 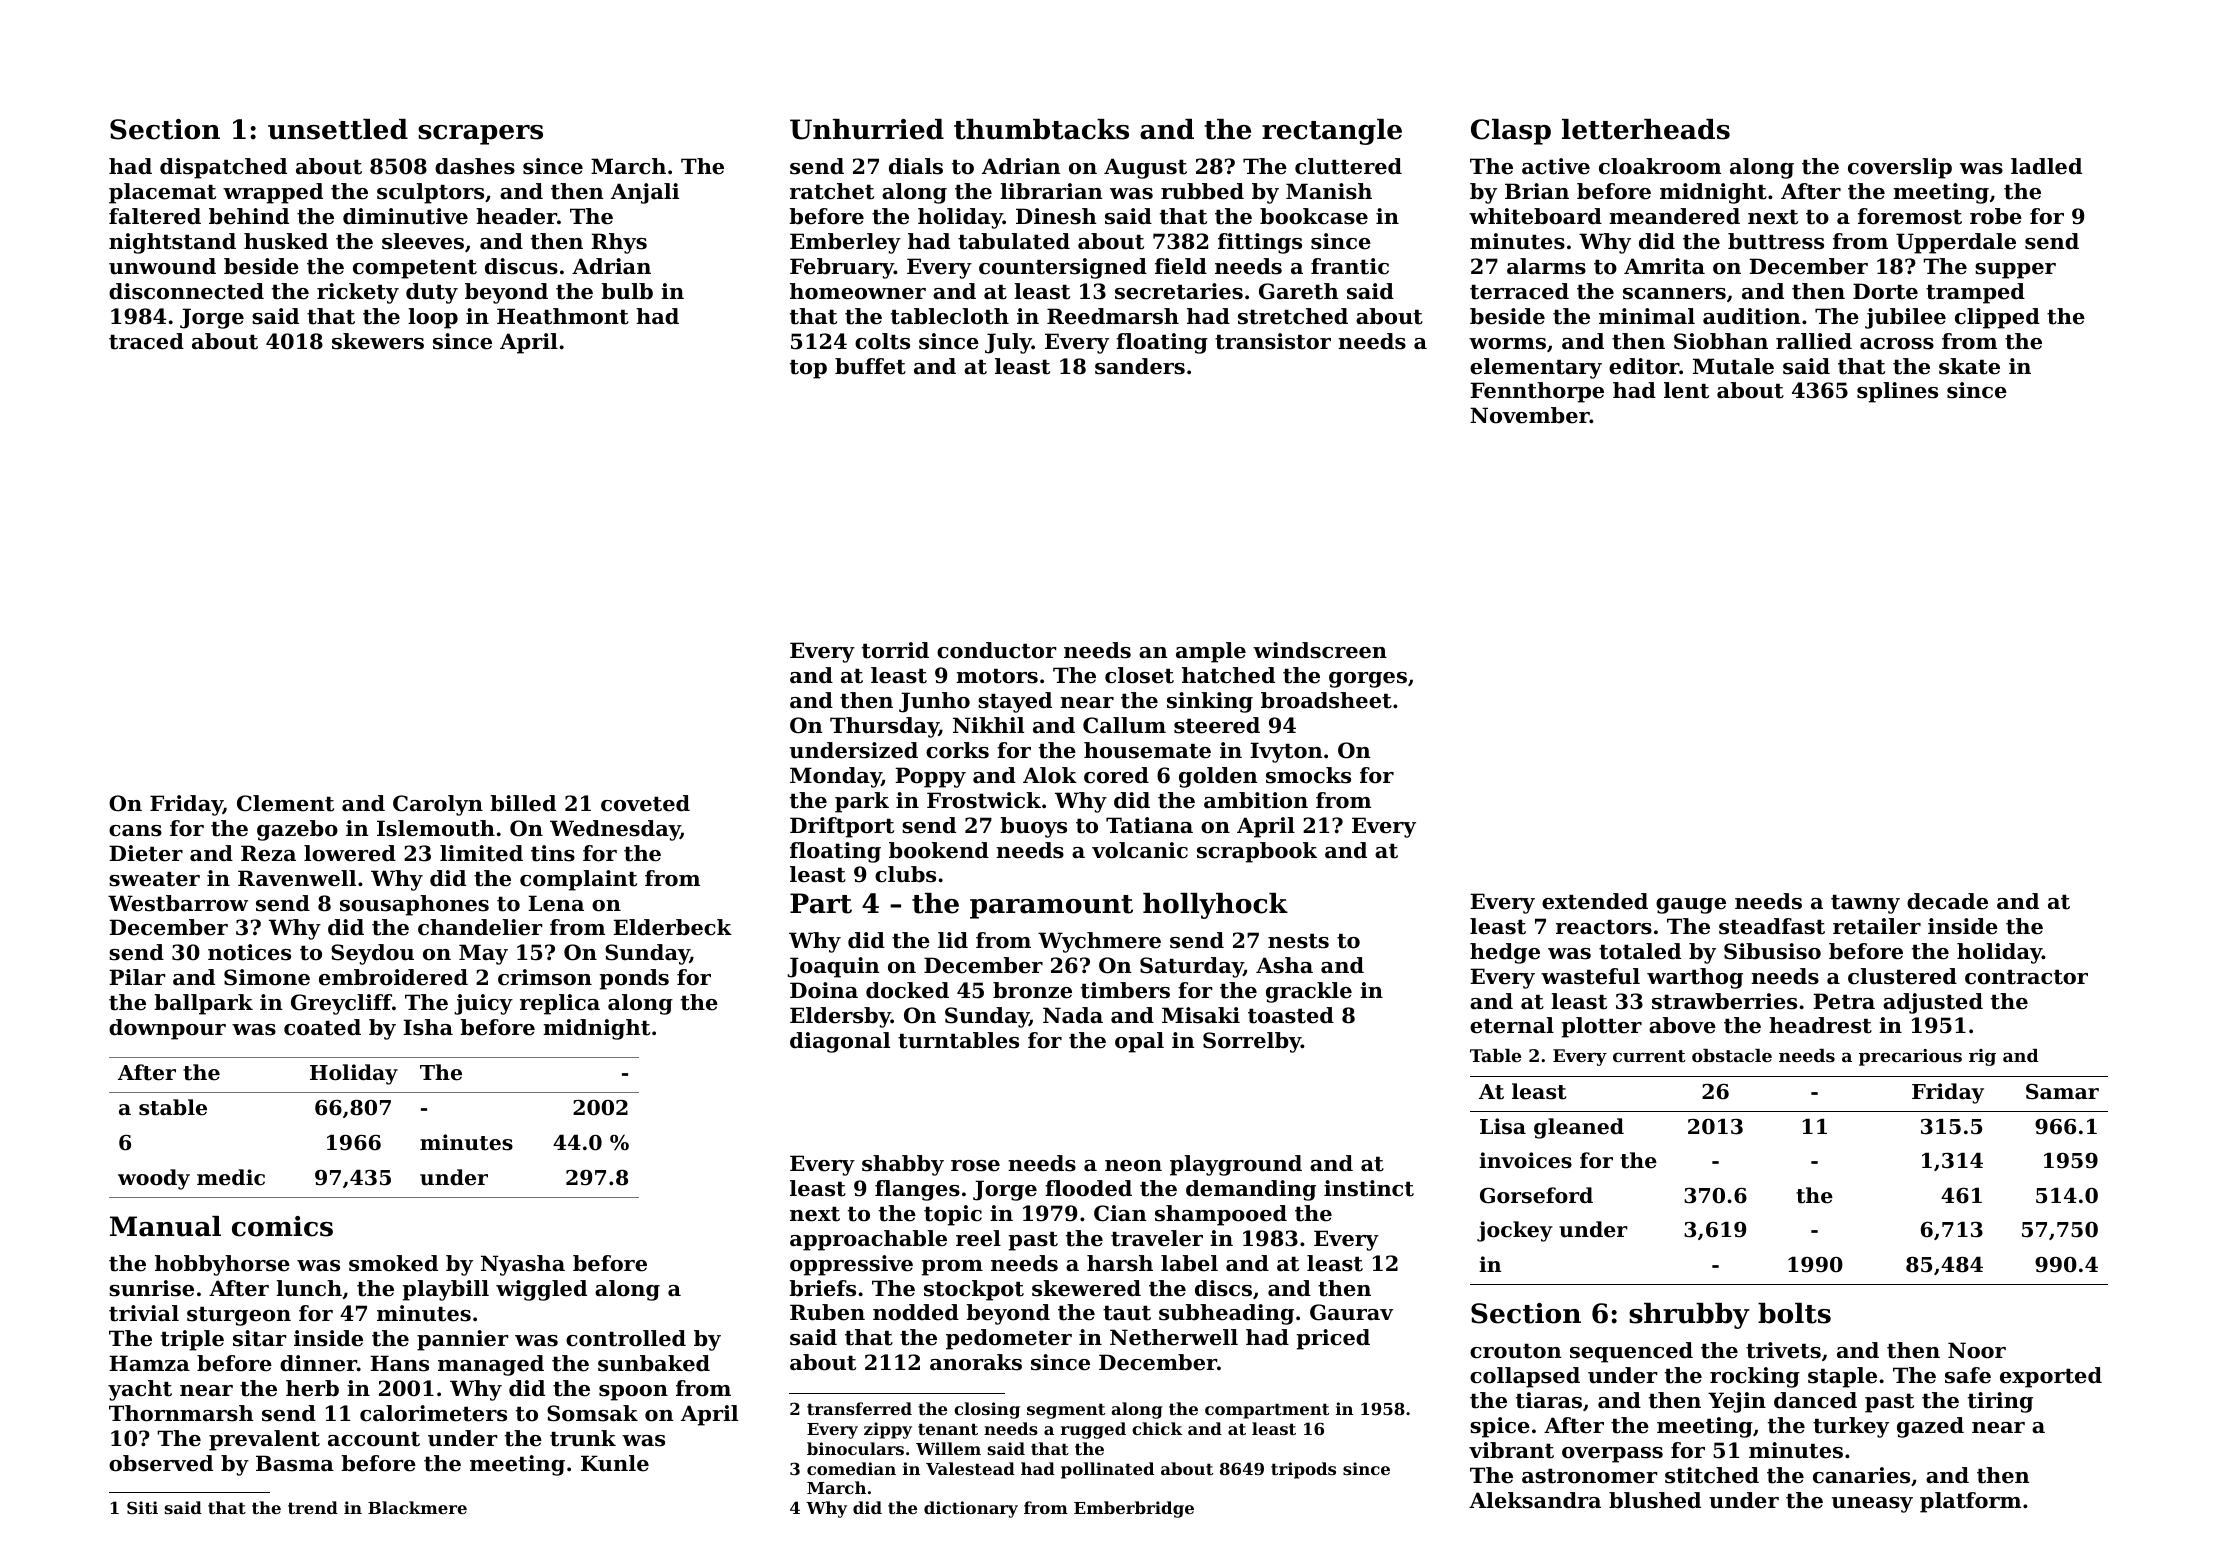 I want to click on Clasp, so click(x=1511, y=132).
